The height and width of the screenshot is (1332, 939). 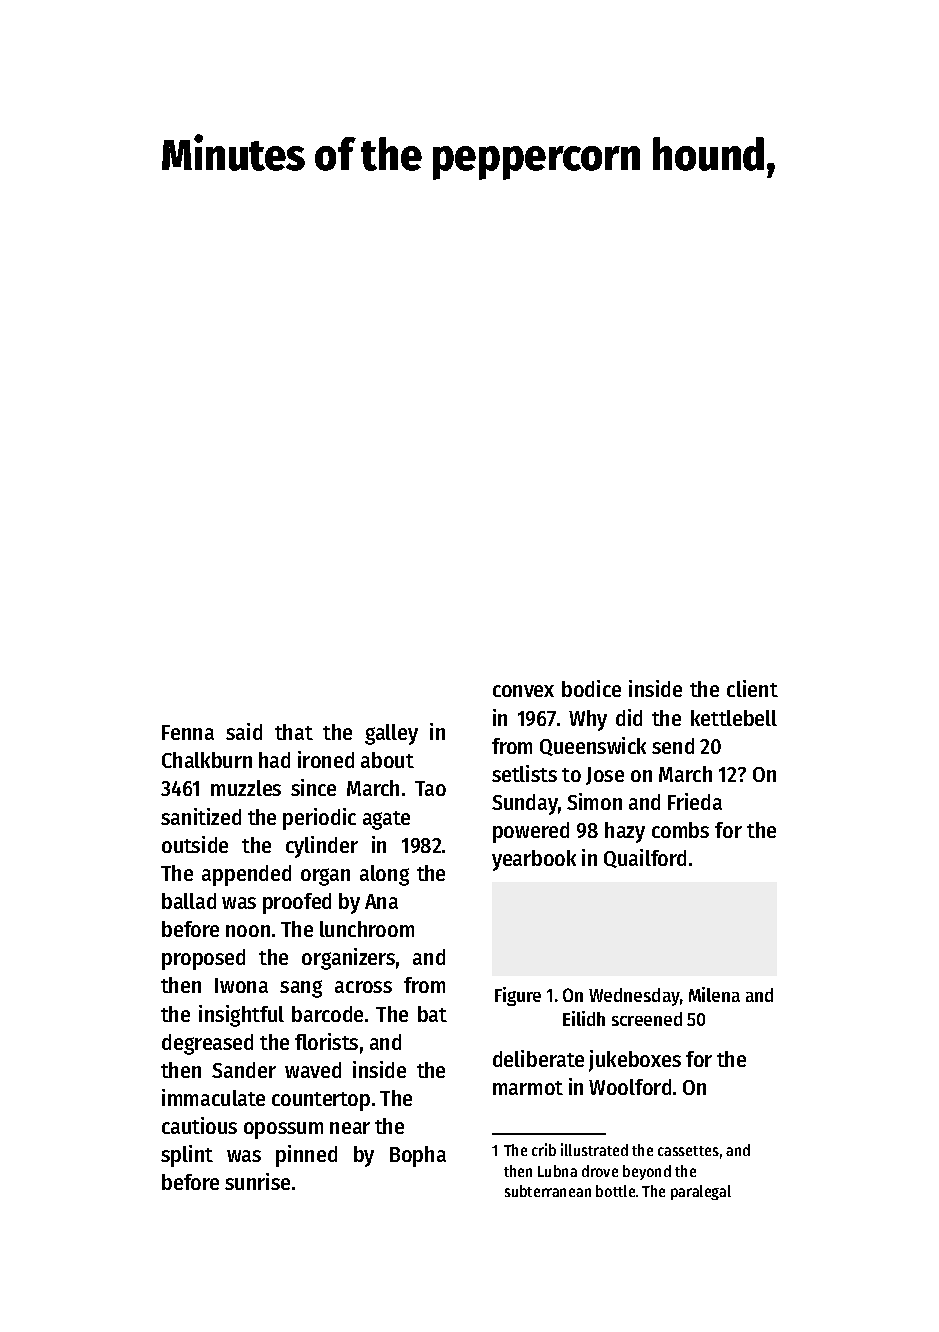 What do you see at coordinates (246, 788) in the screenshot?
I see `muzzles` at bounding box center [246, 788].
